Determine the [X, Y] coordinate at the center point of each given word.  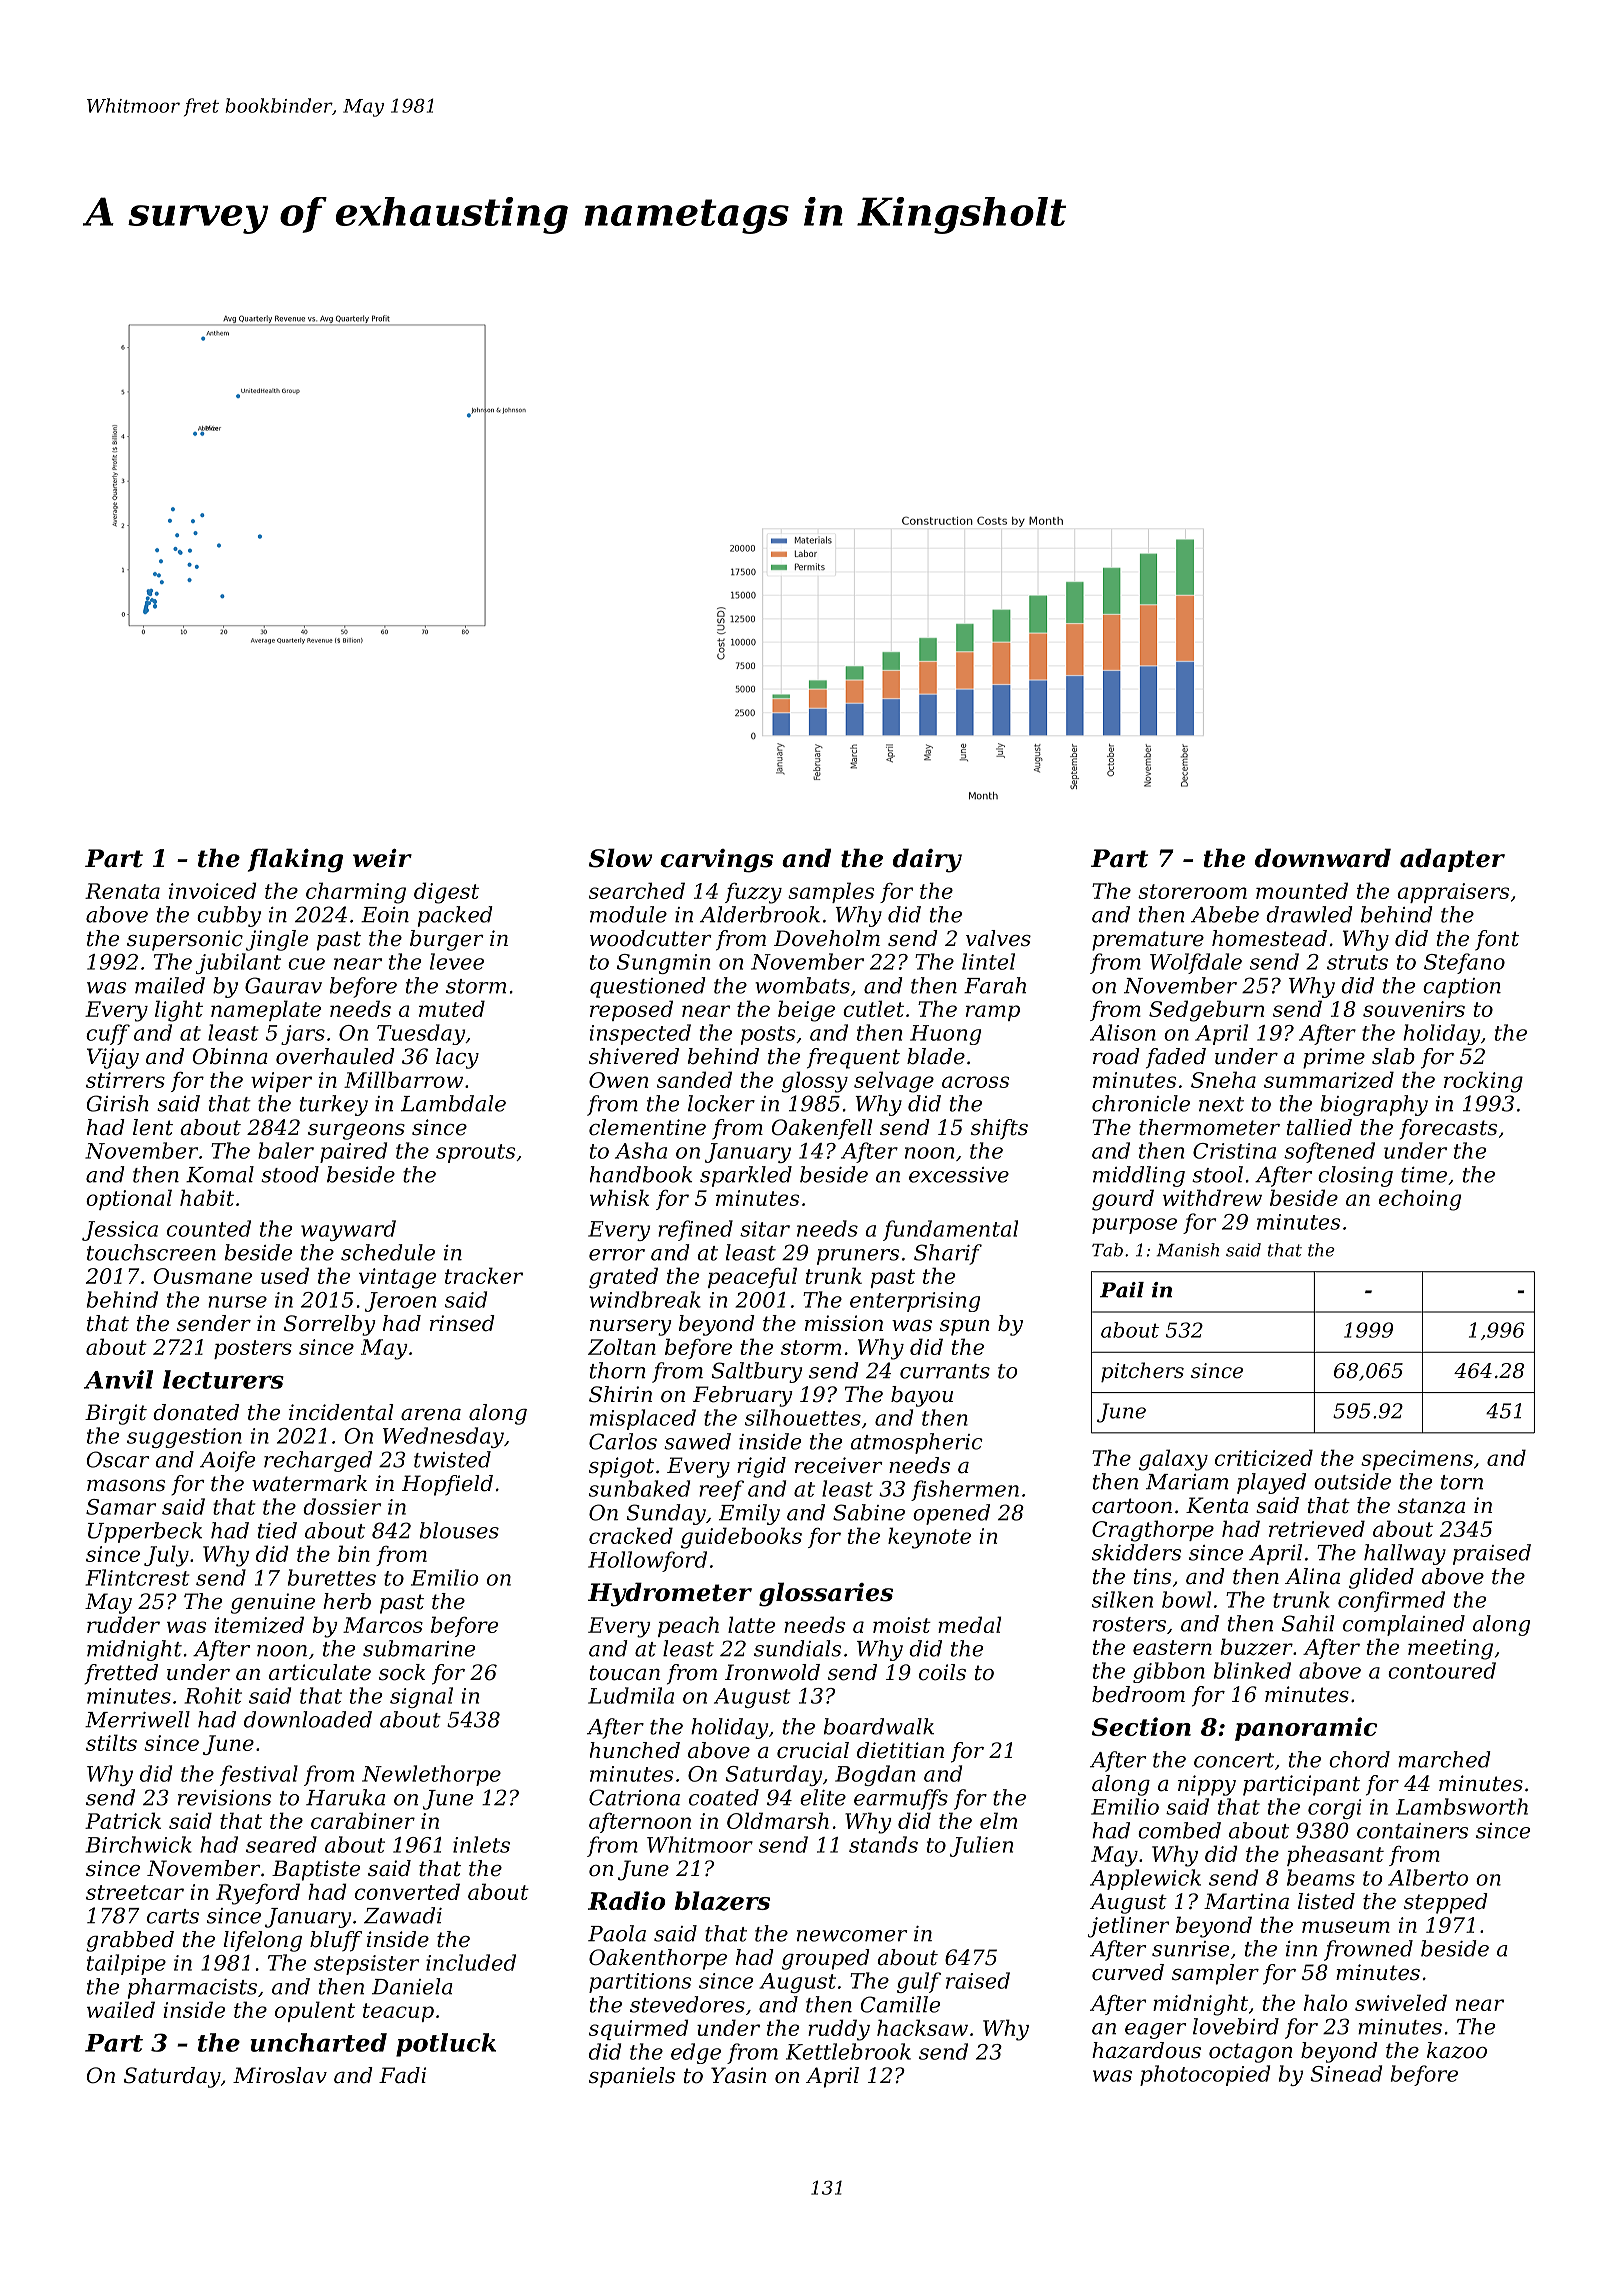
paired [353, 1152]
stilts [111, 1742]
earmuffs [901, 1799]
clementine [647, 1127]
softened [1329, 1152]
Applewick [1145, 1879]
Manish [1187, 1250]
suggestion [184, 1438]
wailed [121, 2009]
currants [945, 1371]
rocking [1483, 1082]
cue [306, 964]
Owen [618, 1080]
